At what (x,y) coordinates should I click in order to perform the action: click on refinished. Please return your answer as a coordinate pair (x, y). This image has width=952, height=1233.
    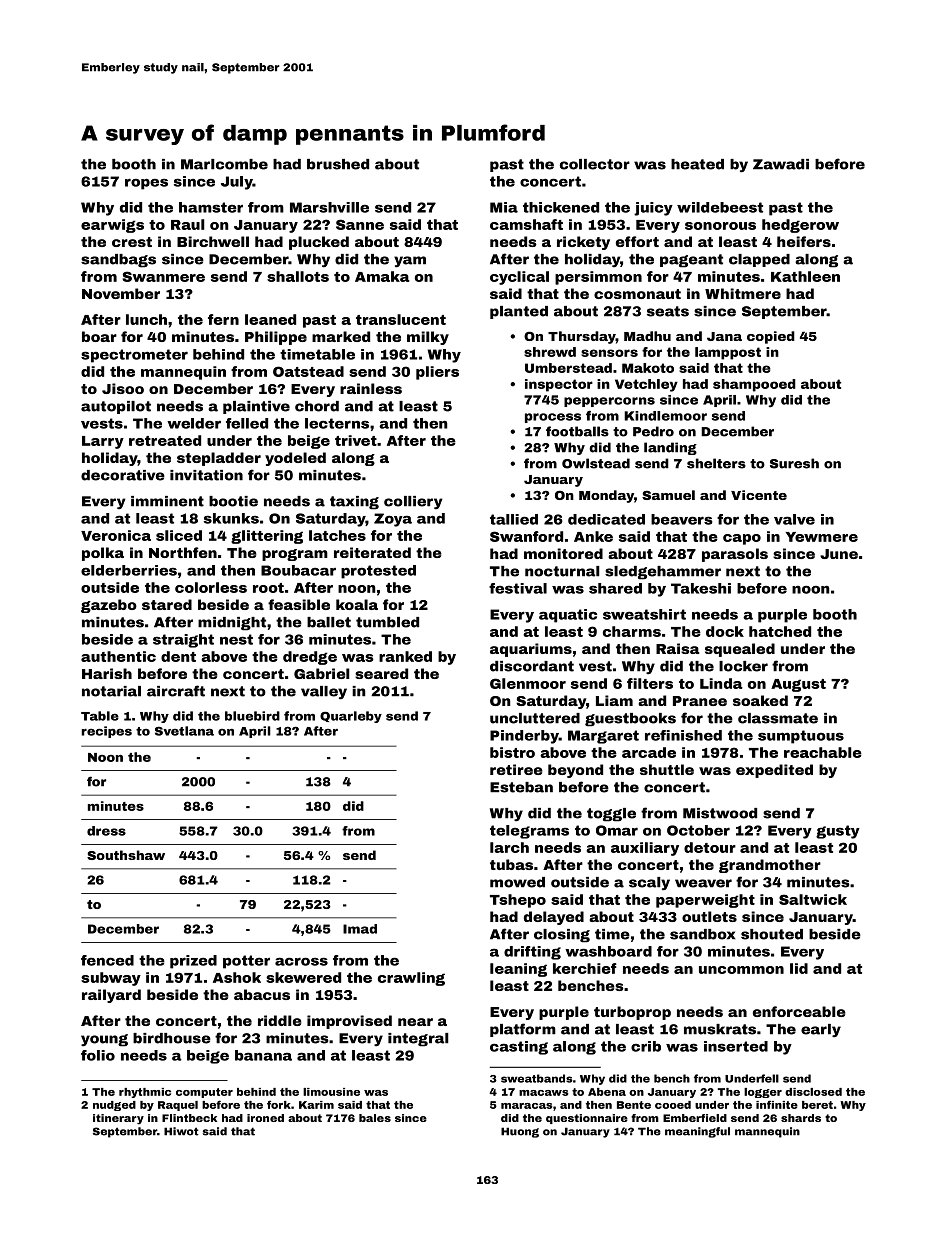
    Looking at the image, I should click on (683, 735).
